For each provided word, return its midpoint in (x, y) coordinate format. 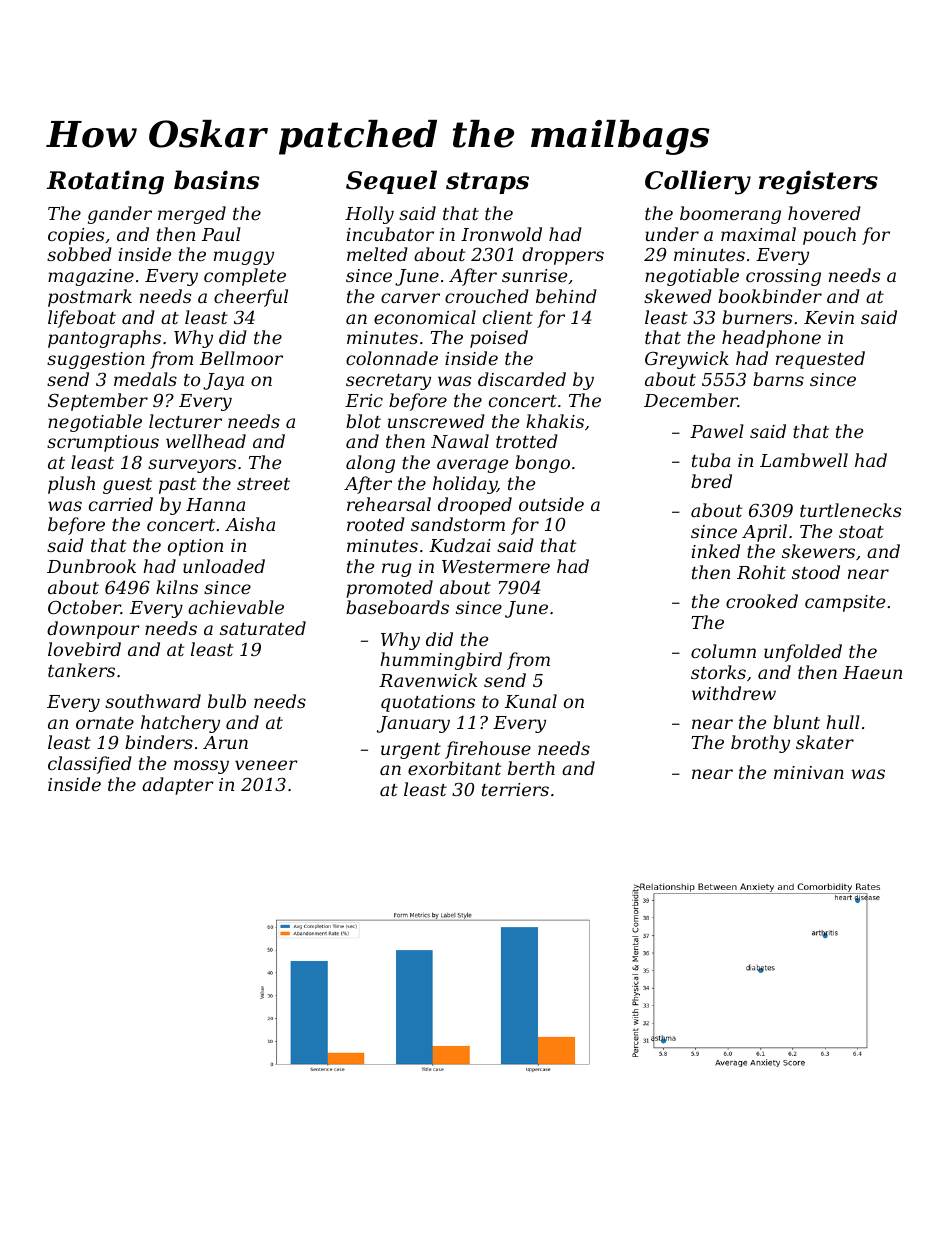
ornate (105, 723)
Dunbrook (91, 566)
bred (711, 481)
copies (76, 236)
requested (820, 360)
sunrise (534, 275)
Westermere (496, 566)
